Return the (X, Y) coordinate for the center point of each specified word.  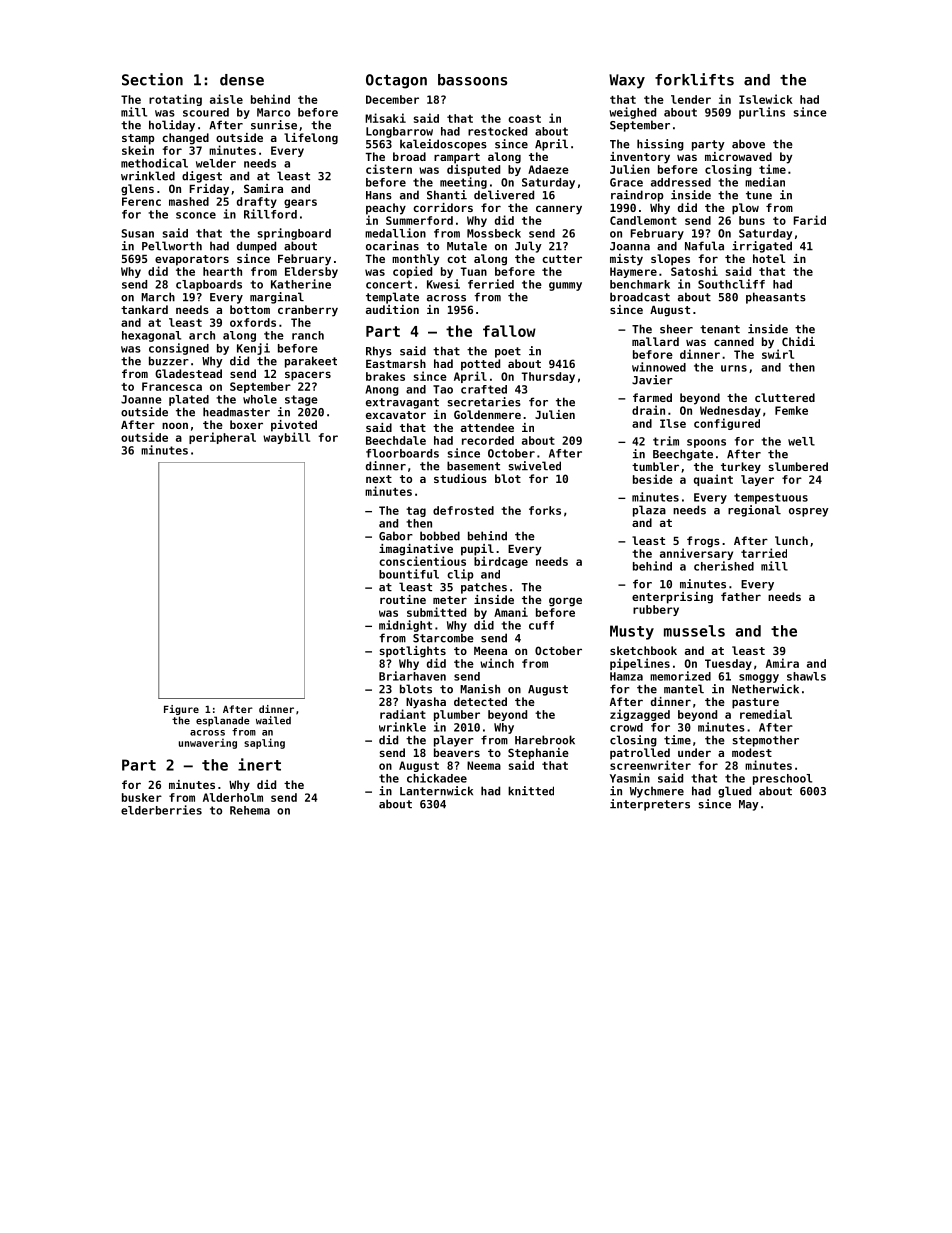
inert (259, 764)
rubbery (656, 610)
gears (300, 203)
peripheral (222, 438)
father (741, 596)
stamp (138, 139)
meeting (463, 183)
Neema (484, 765)
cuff (541, 625)
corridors (443, 207)
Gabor (396, 536)
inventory (640, 158)
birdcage (501, 562)
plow (745, 209)
